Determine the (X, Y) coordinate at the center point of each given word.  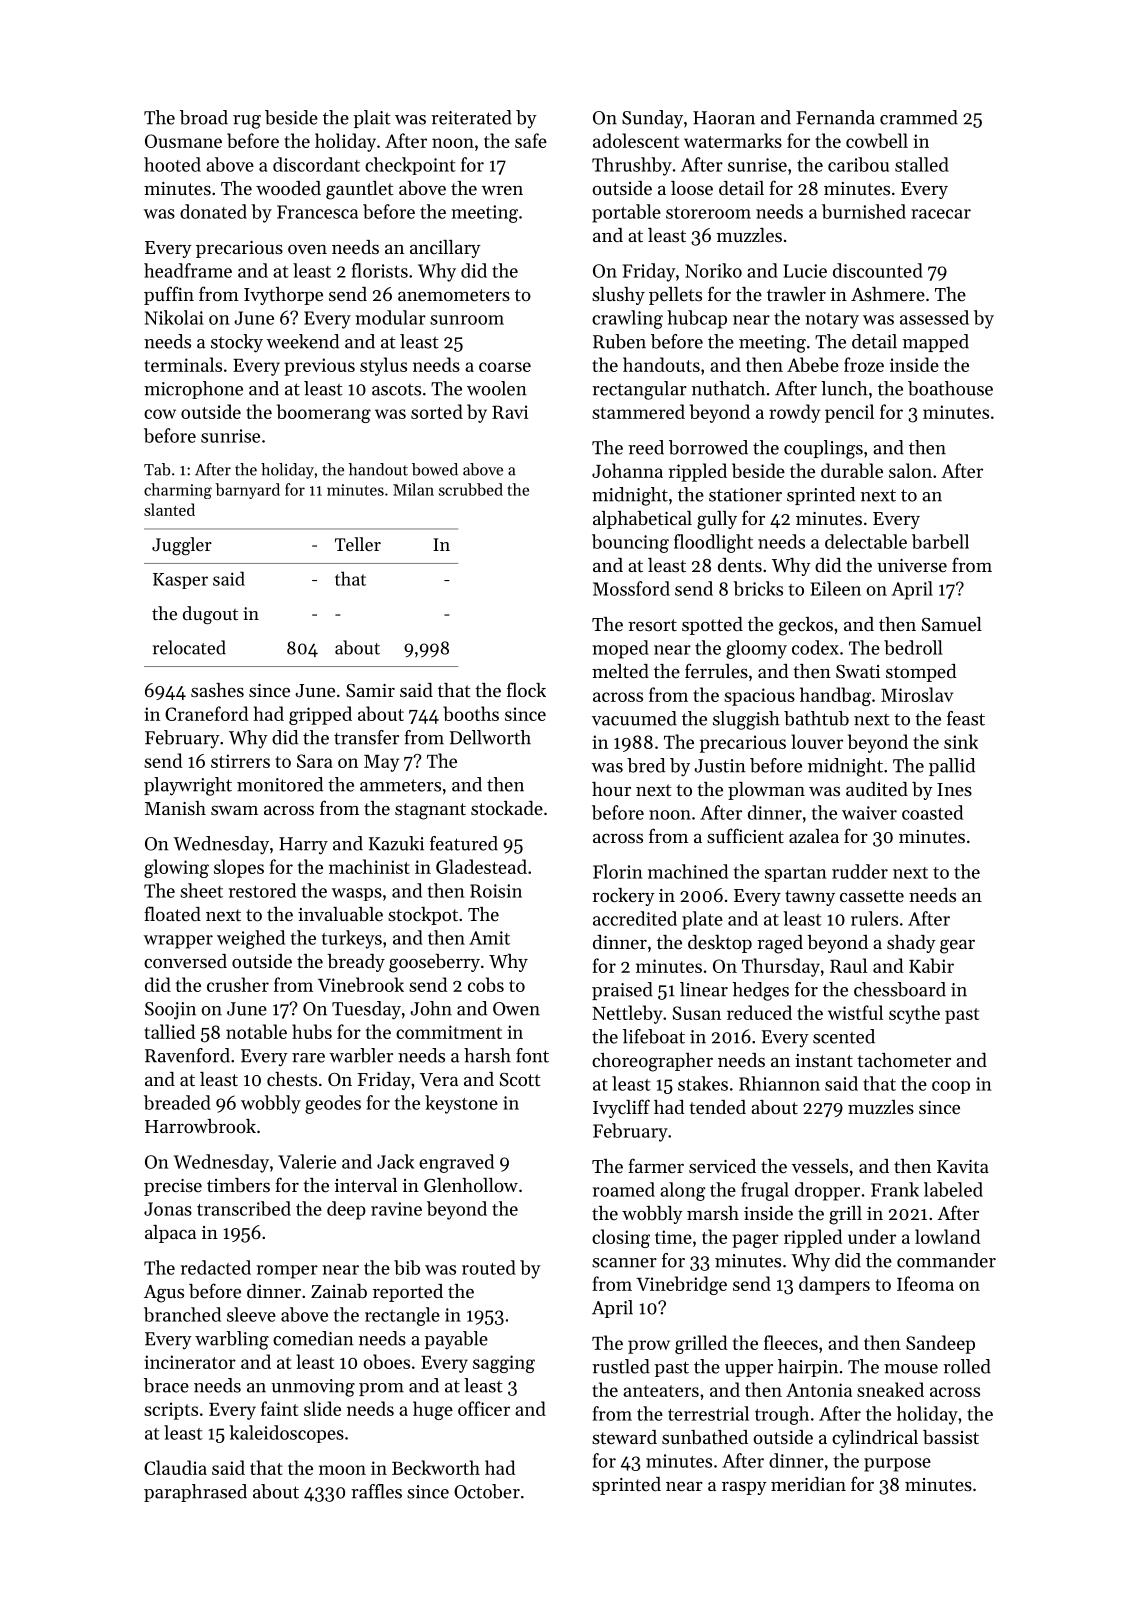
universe (912, 565)
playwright (188, 786)
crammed (919, 117)
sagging (504, 1364)
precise (173, 1187)
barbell (940, 541)
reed (646, 447)
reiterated (471, 117)
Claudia (175, 1467)
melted (620, 671)
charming (178, 491)
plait (372, 119)
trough (782, 1415)
